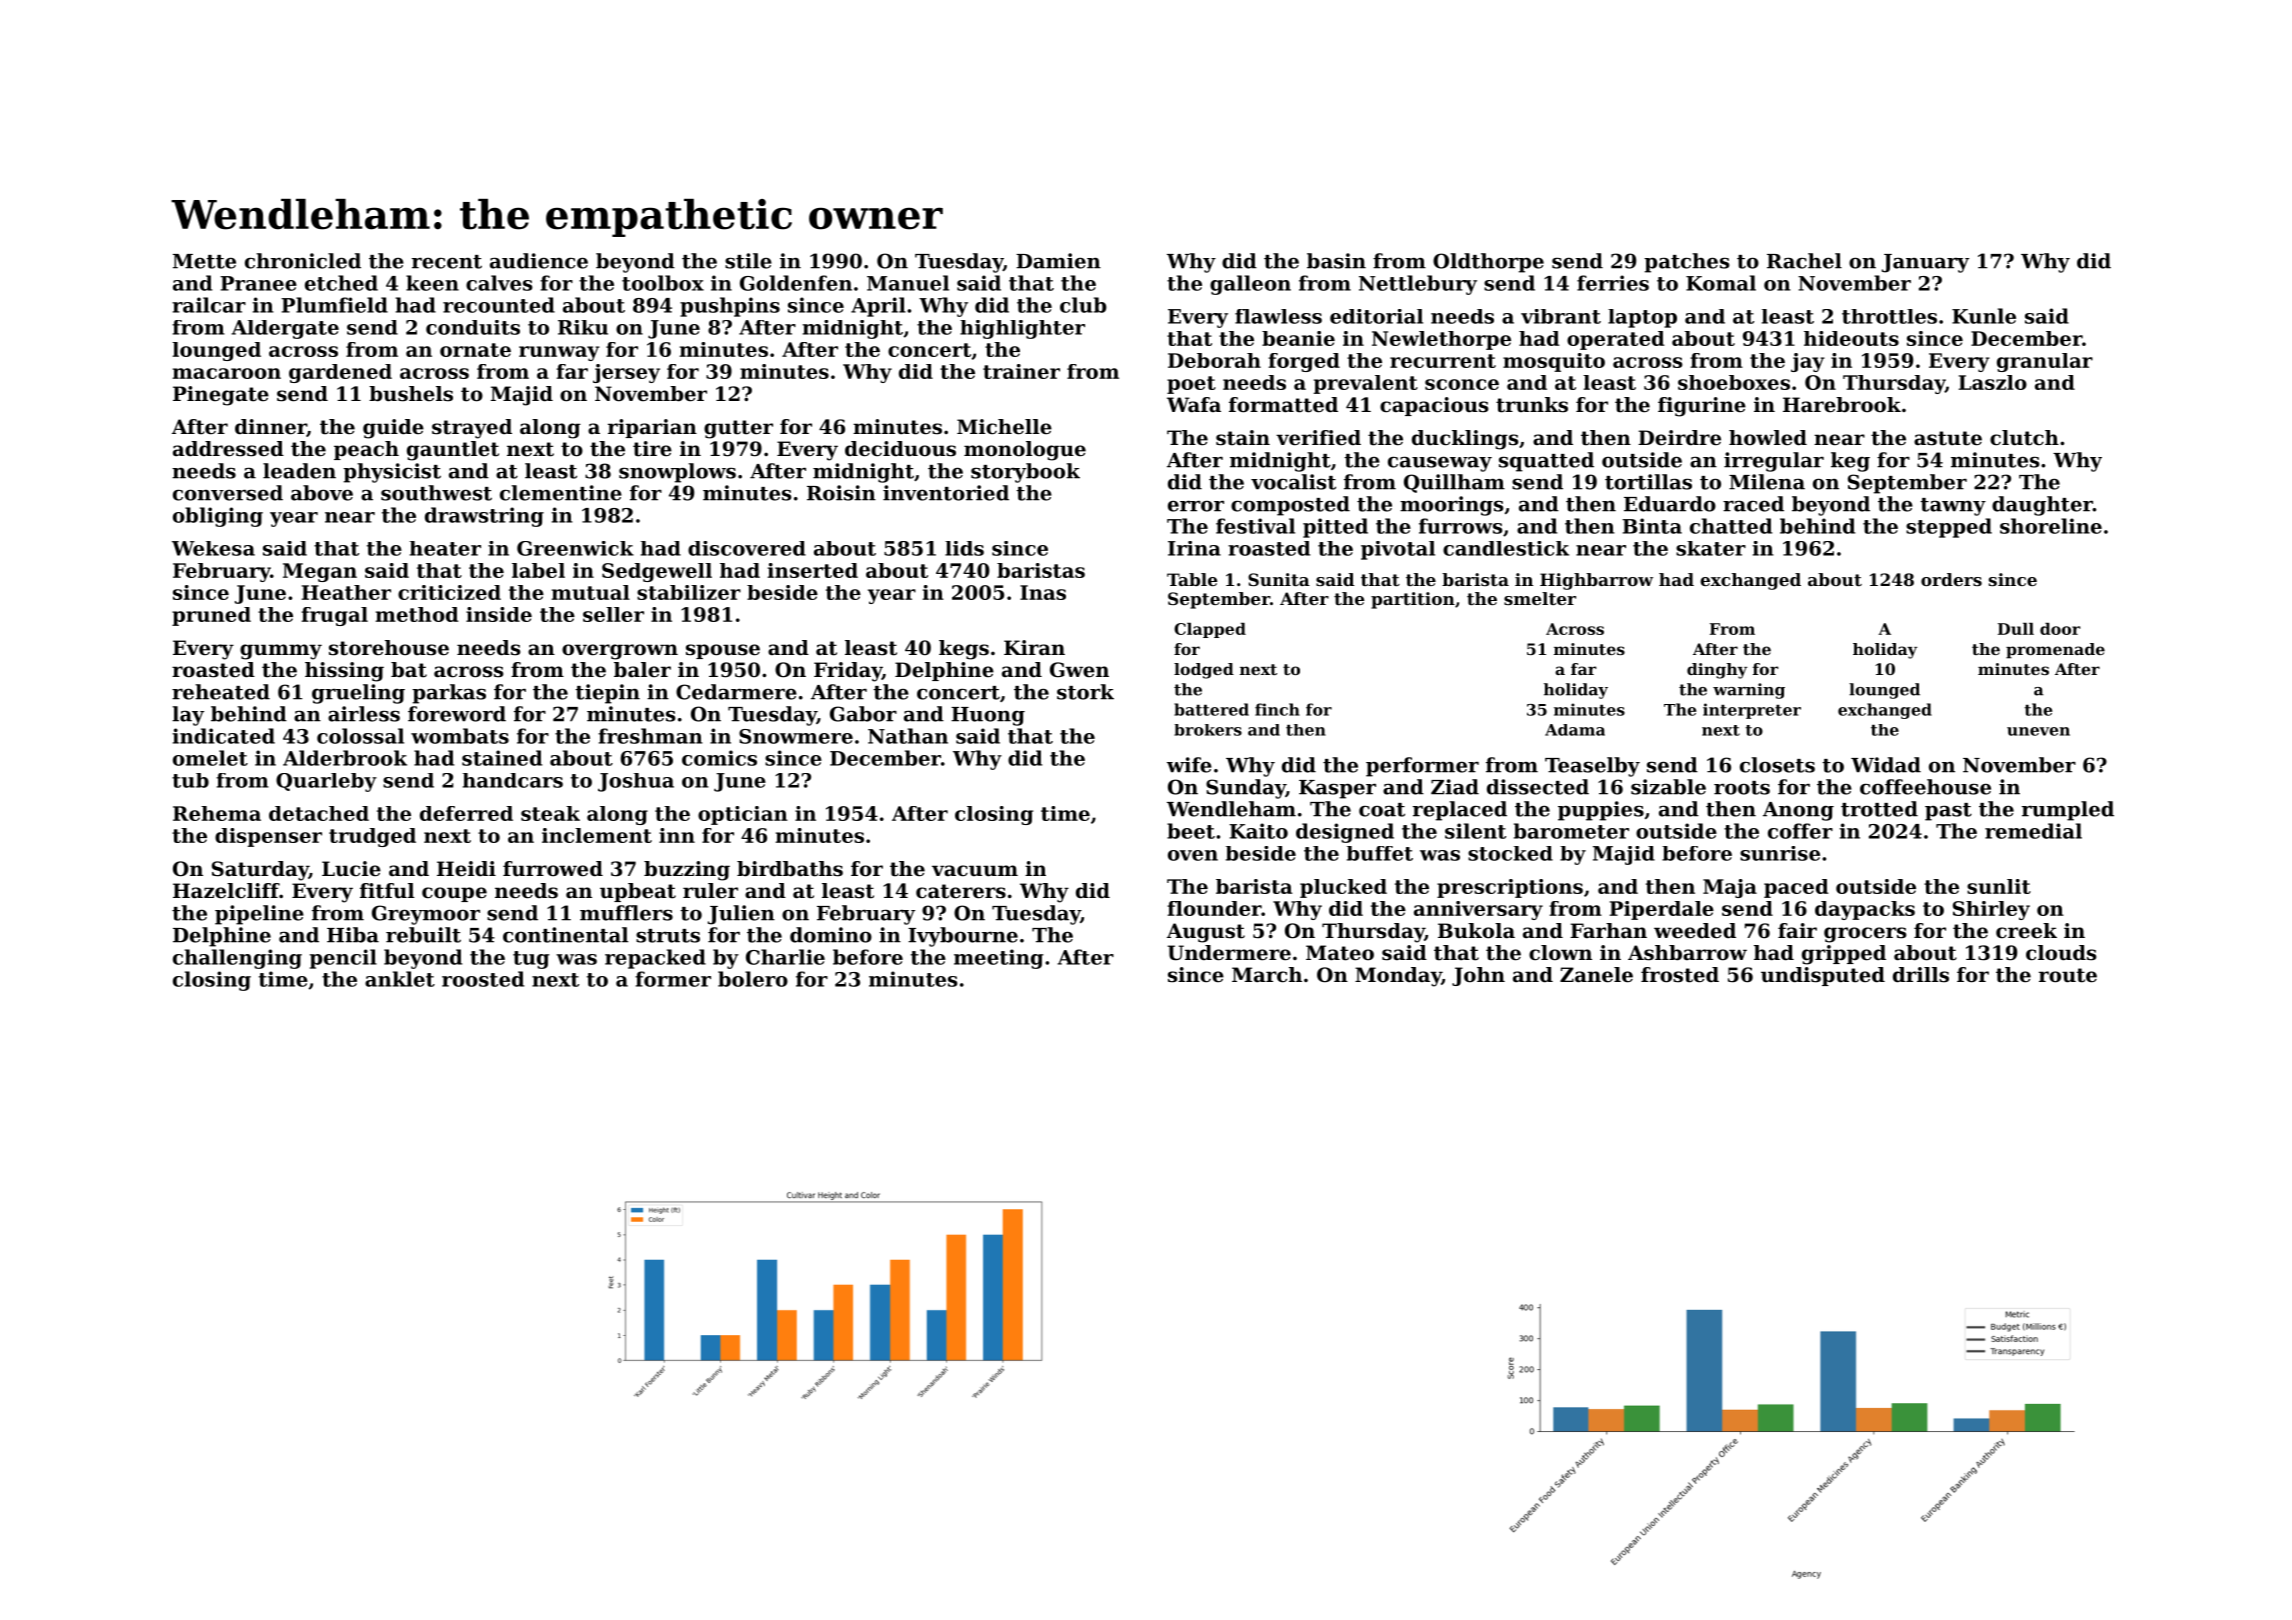  I want to click on strayed, so click(472, 429).
